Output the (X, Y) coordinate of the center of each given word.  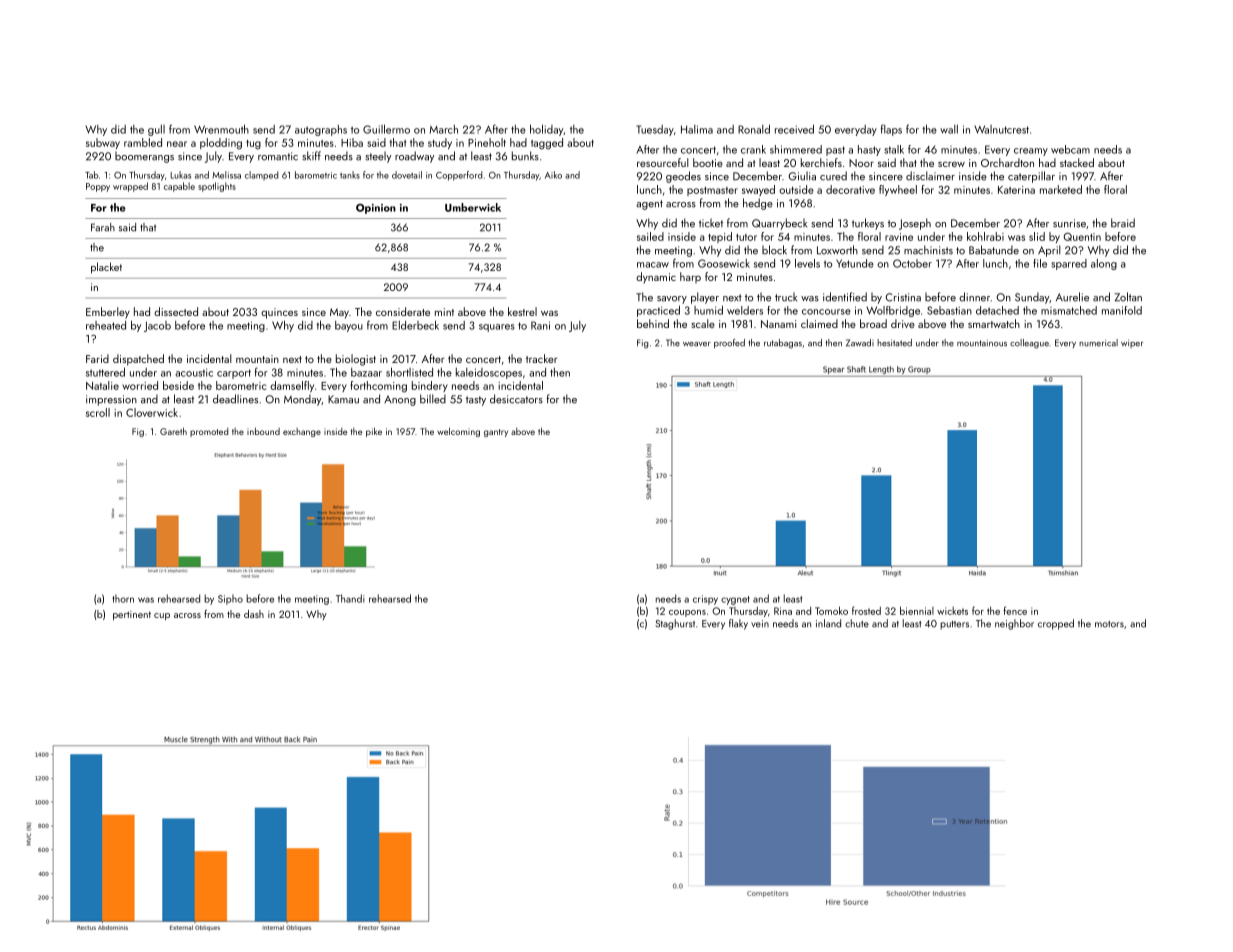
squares (497, 328)
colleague (1029, 344)
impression (111, 400)
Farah (103, 227)
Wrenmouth (221, 129)
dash (254, 614)
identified (845, 297)
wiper (1132, 344)
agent (649, 205)
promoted (209, 432)
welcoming (458, 432)
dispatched (138, 360)
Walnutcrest (1001, 129)
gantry (496, 433)
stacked (1077, 162)
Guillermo (386, 129)
